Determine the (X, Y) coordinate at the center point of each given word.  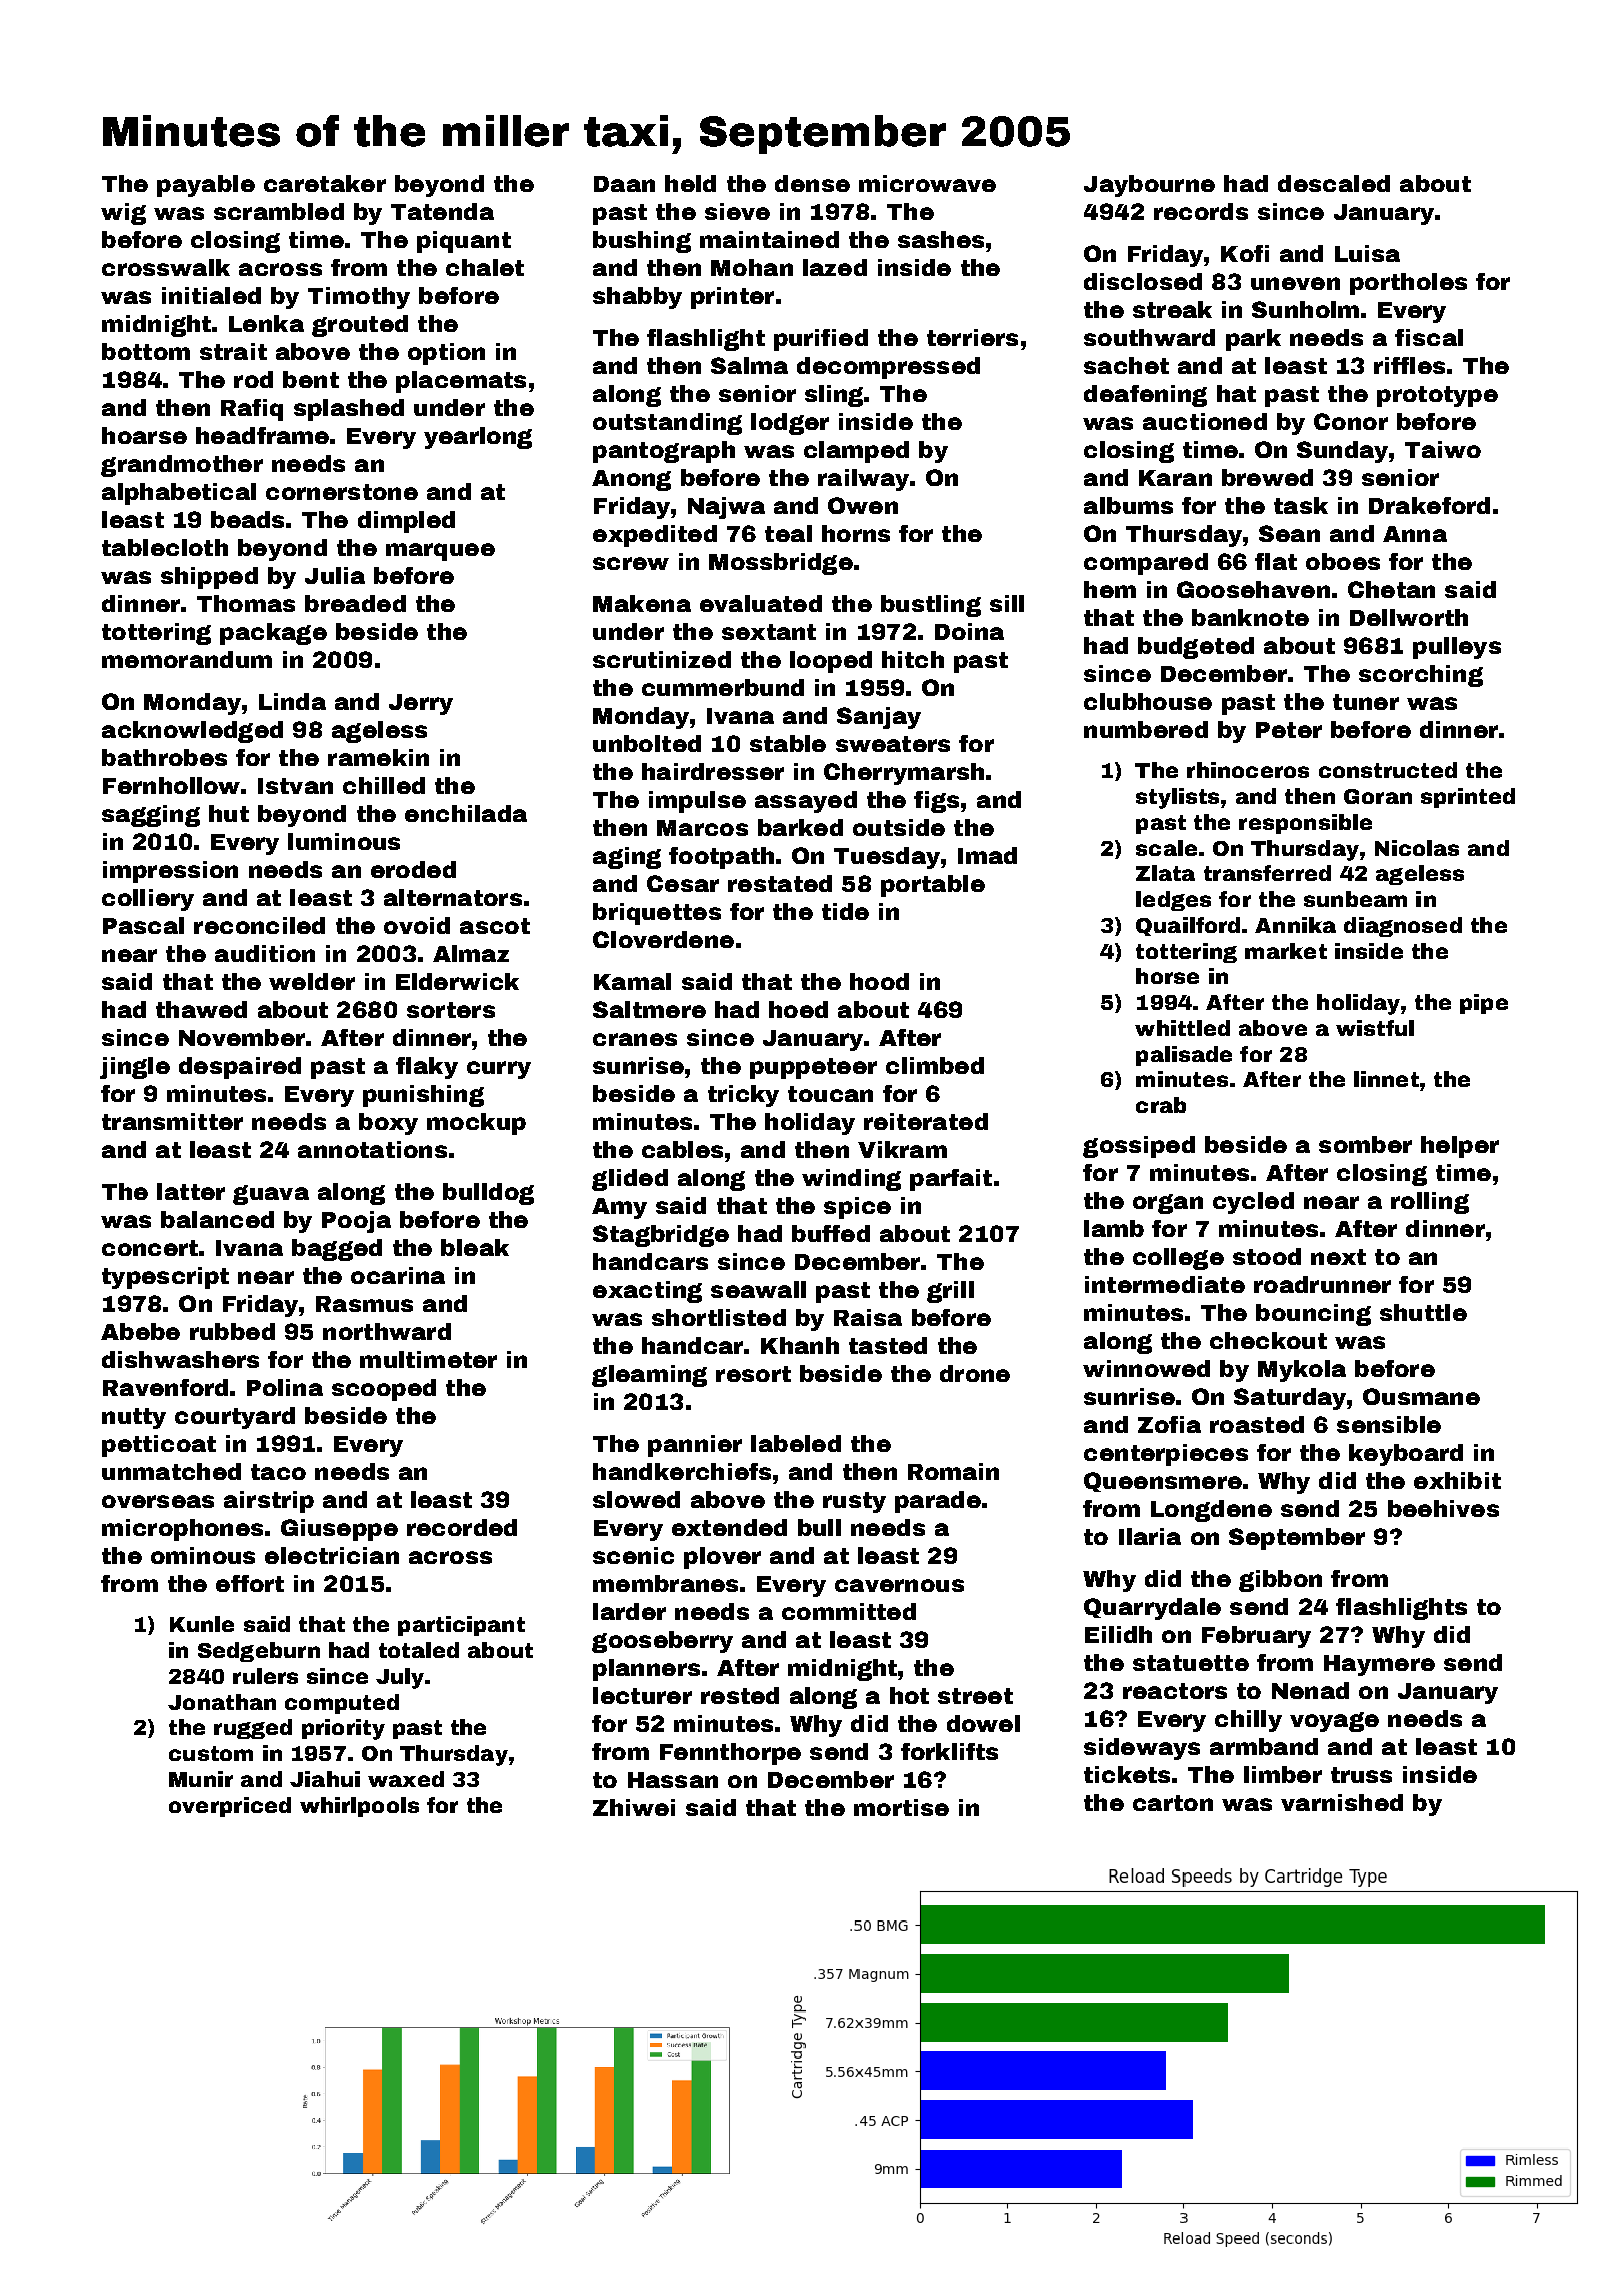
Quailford (1188, 926)
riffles (1409, 365)
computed (342, 1704)
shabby (637, 298)
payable (206, 186)
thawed (201, 1009)
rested (740, 1695)
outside (899, 827)
